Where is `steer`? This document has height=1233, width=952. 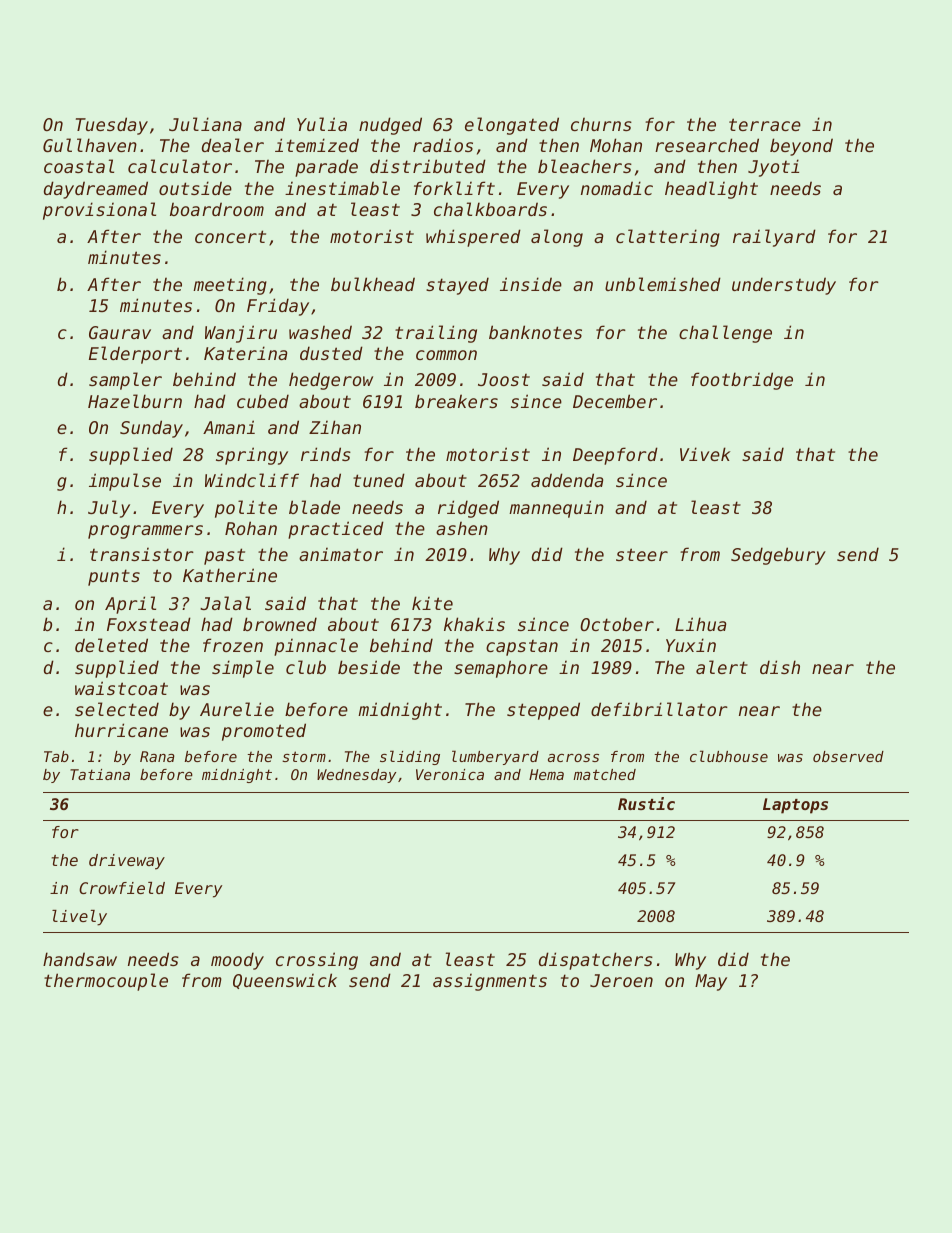
steer is located at coordinates (642, 554).
